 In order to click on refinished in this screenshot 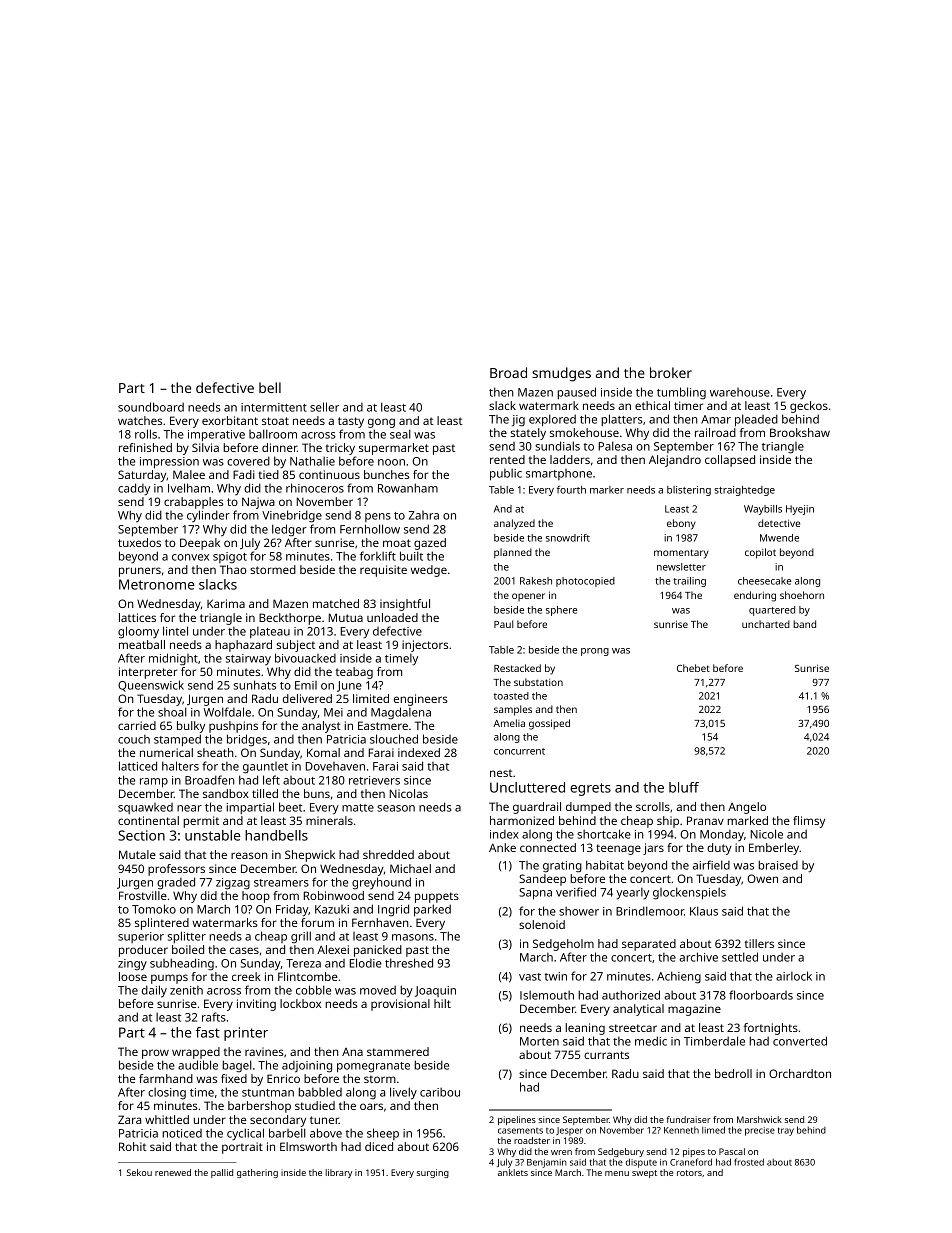, I will do `click(145, 447)`.
